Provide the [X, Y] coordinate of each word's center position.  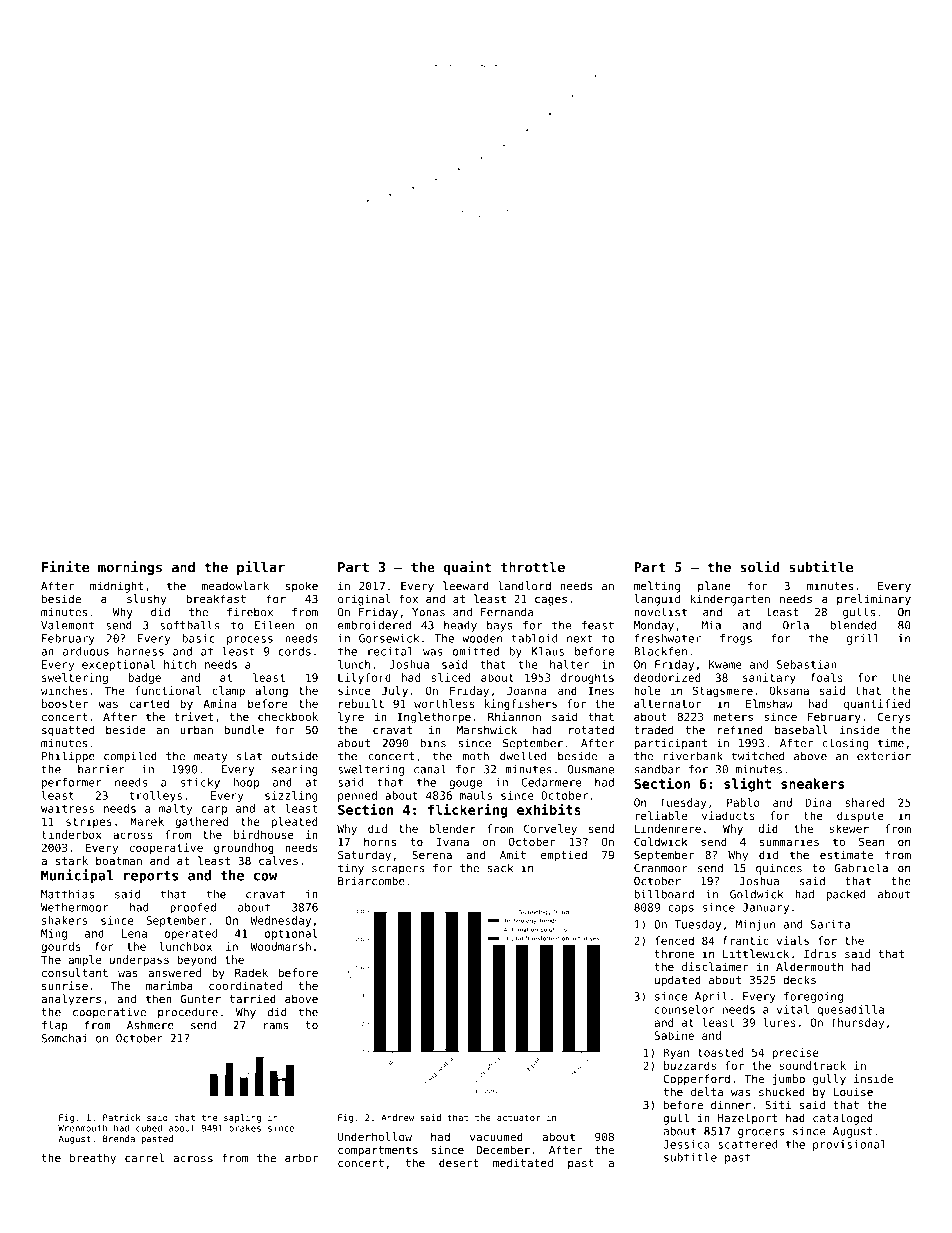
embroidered [374, 625]
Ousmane [591, 769]
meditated [523, 1163]
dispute [860, 816]
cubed [149, 1128]
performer [72, 783]
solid [760, 567]
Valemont [67, 625]
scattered [748, 1144]
